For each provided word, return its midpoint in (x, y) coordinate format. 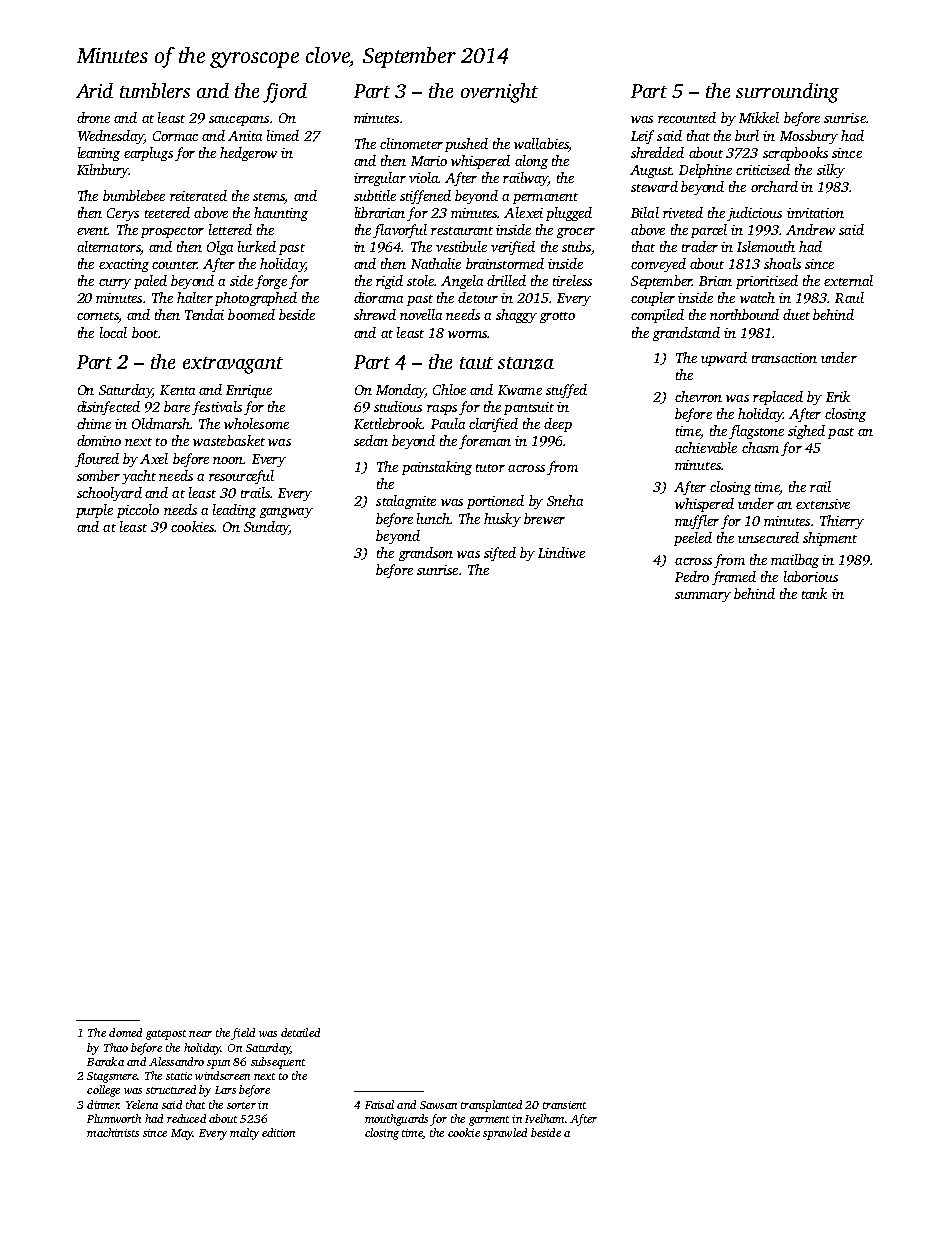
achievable (706, 447)
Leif (642, 137)
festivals (217, 408)
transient (564, 1105)
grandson (426, 554)
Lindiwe (561, 552)
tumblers (155, 90)
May (182, 1134)
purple (94, 511)
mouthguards (396, 1120)
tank (814, 593)
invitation (815, 213)
